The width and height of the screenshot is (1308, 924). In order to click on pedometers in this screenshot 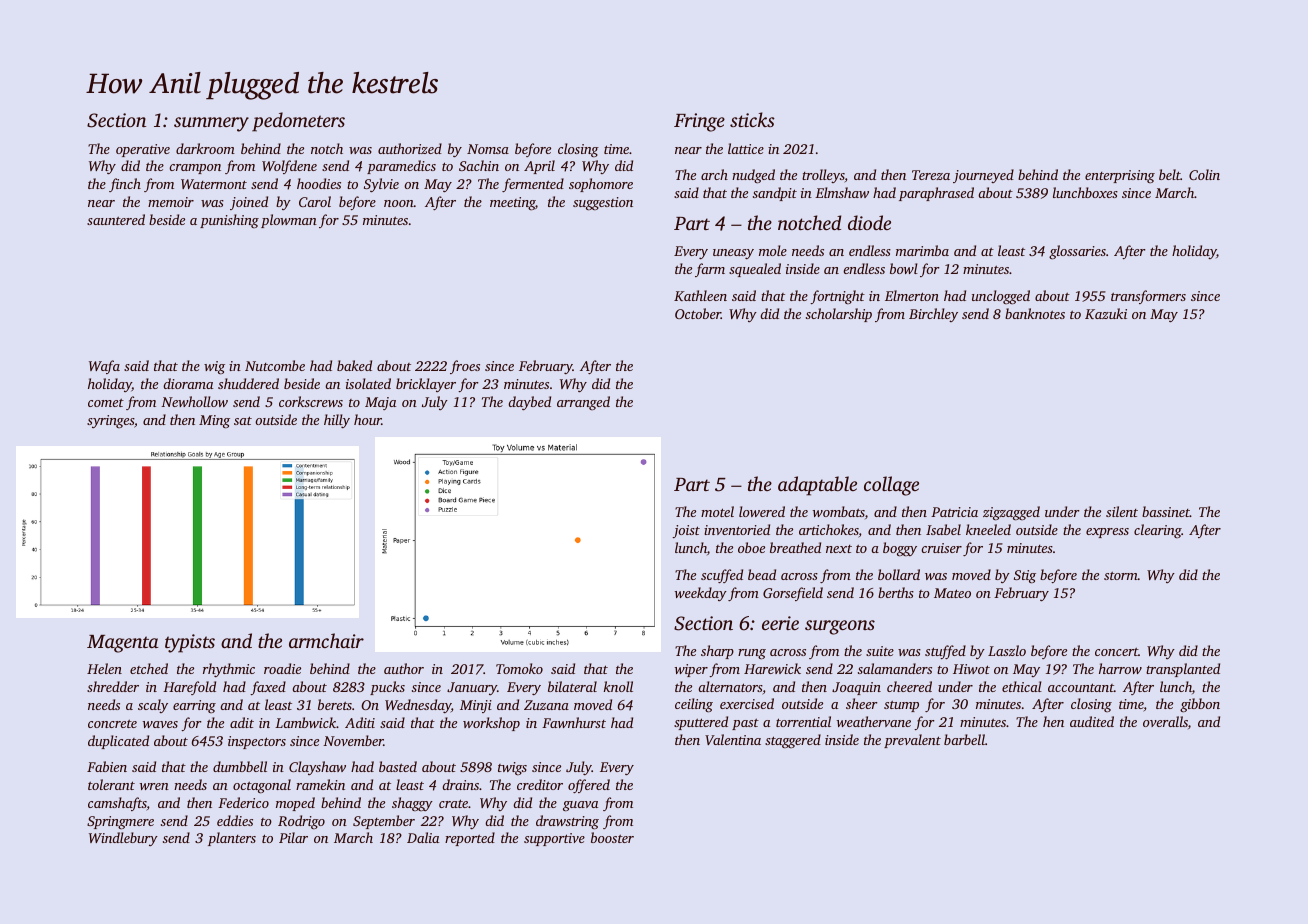, I will do `click(298, 122)`.
